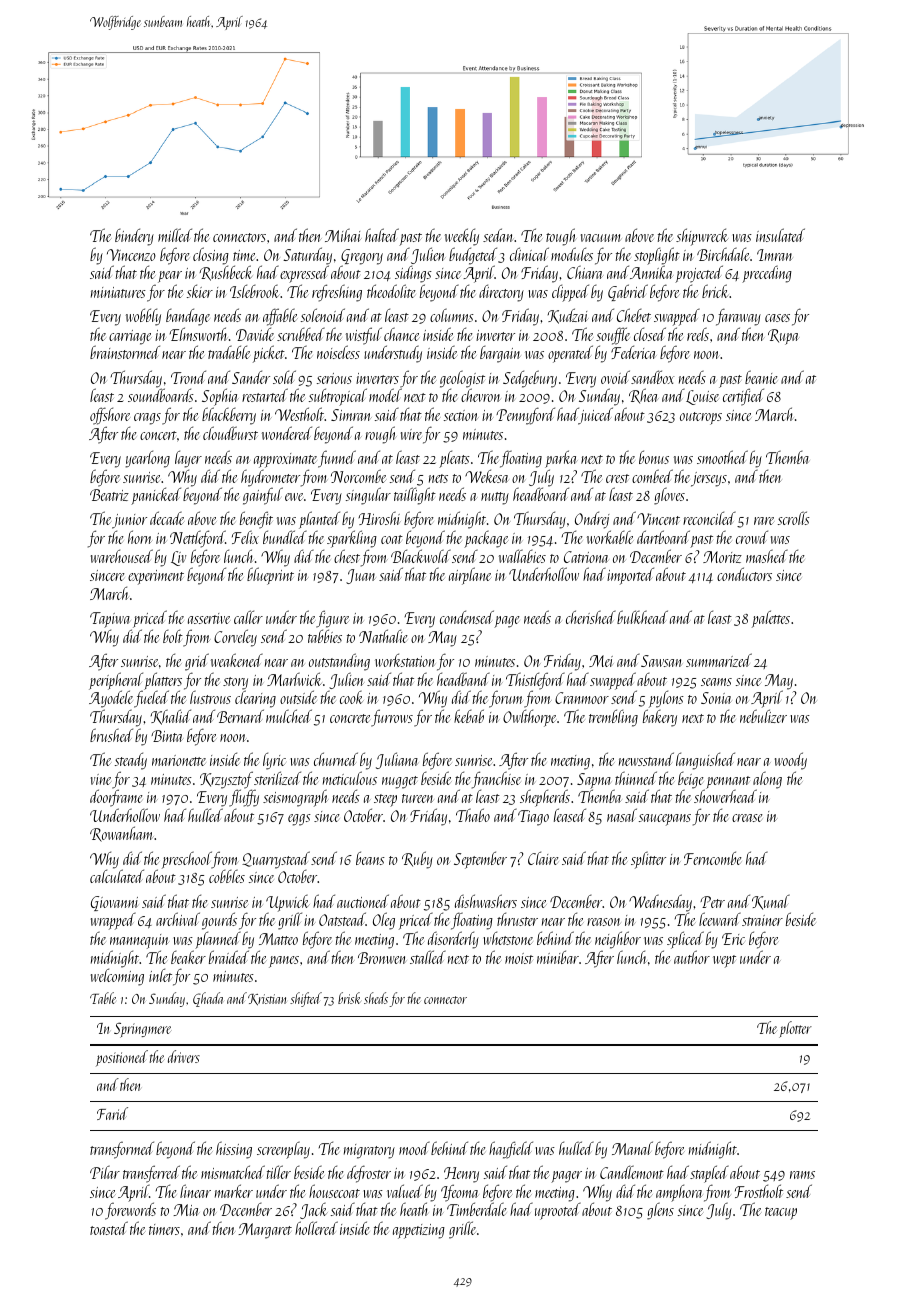 This screenshot has width=908, height=1316. Describe the element at coordinates (350, 718) in the screenshot. I see `concrete` at that location.
